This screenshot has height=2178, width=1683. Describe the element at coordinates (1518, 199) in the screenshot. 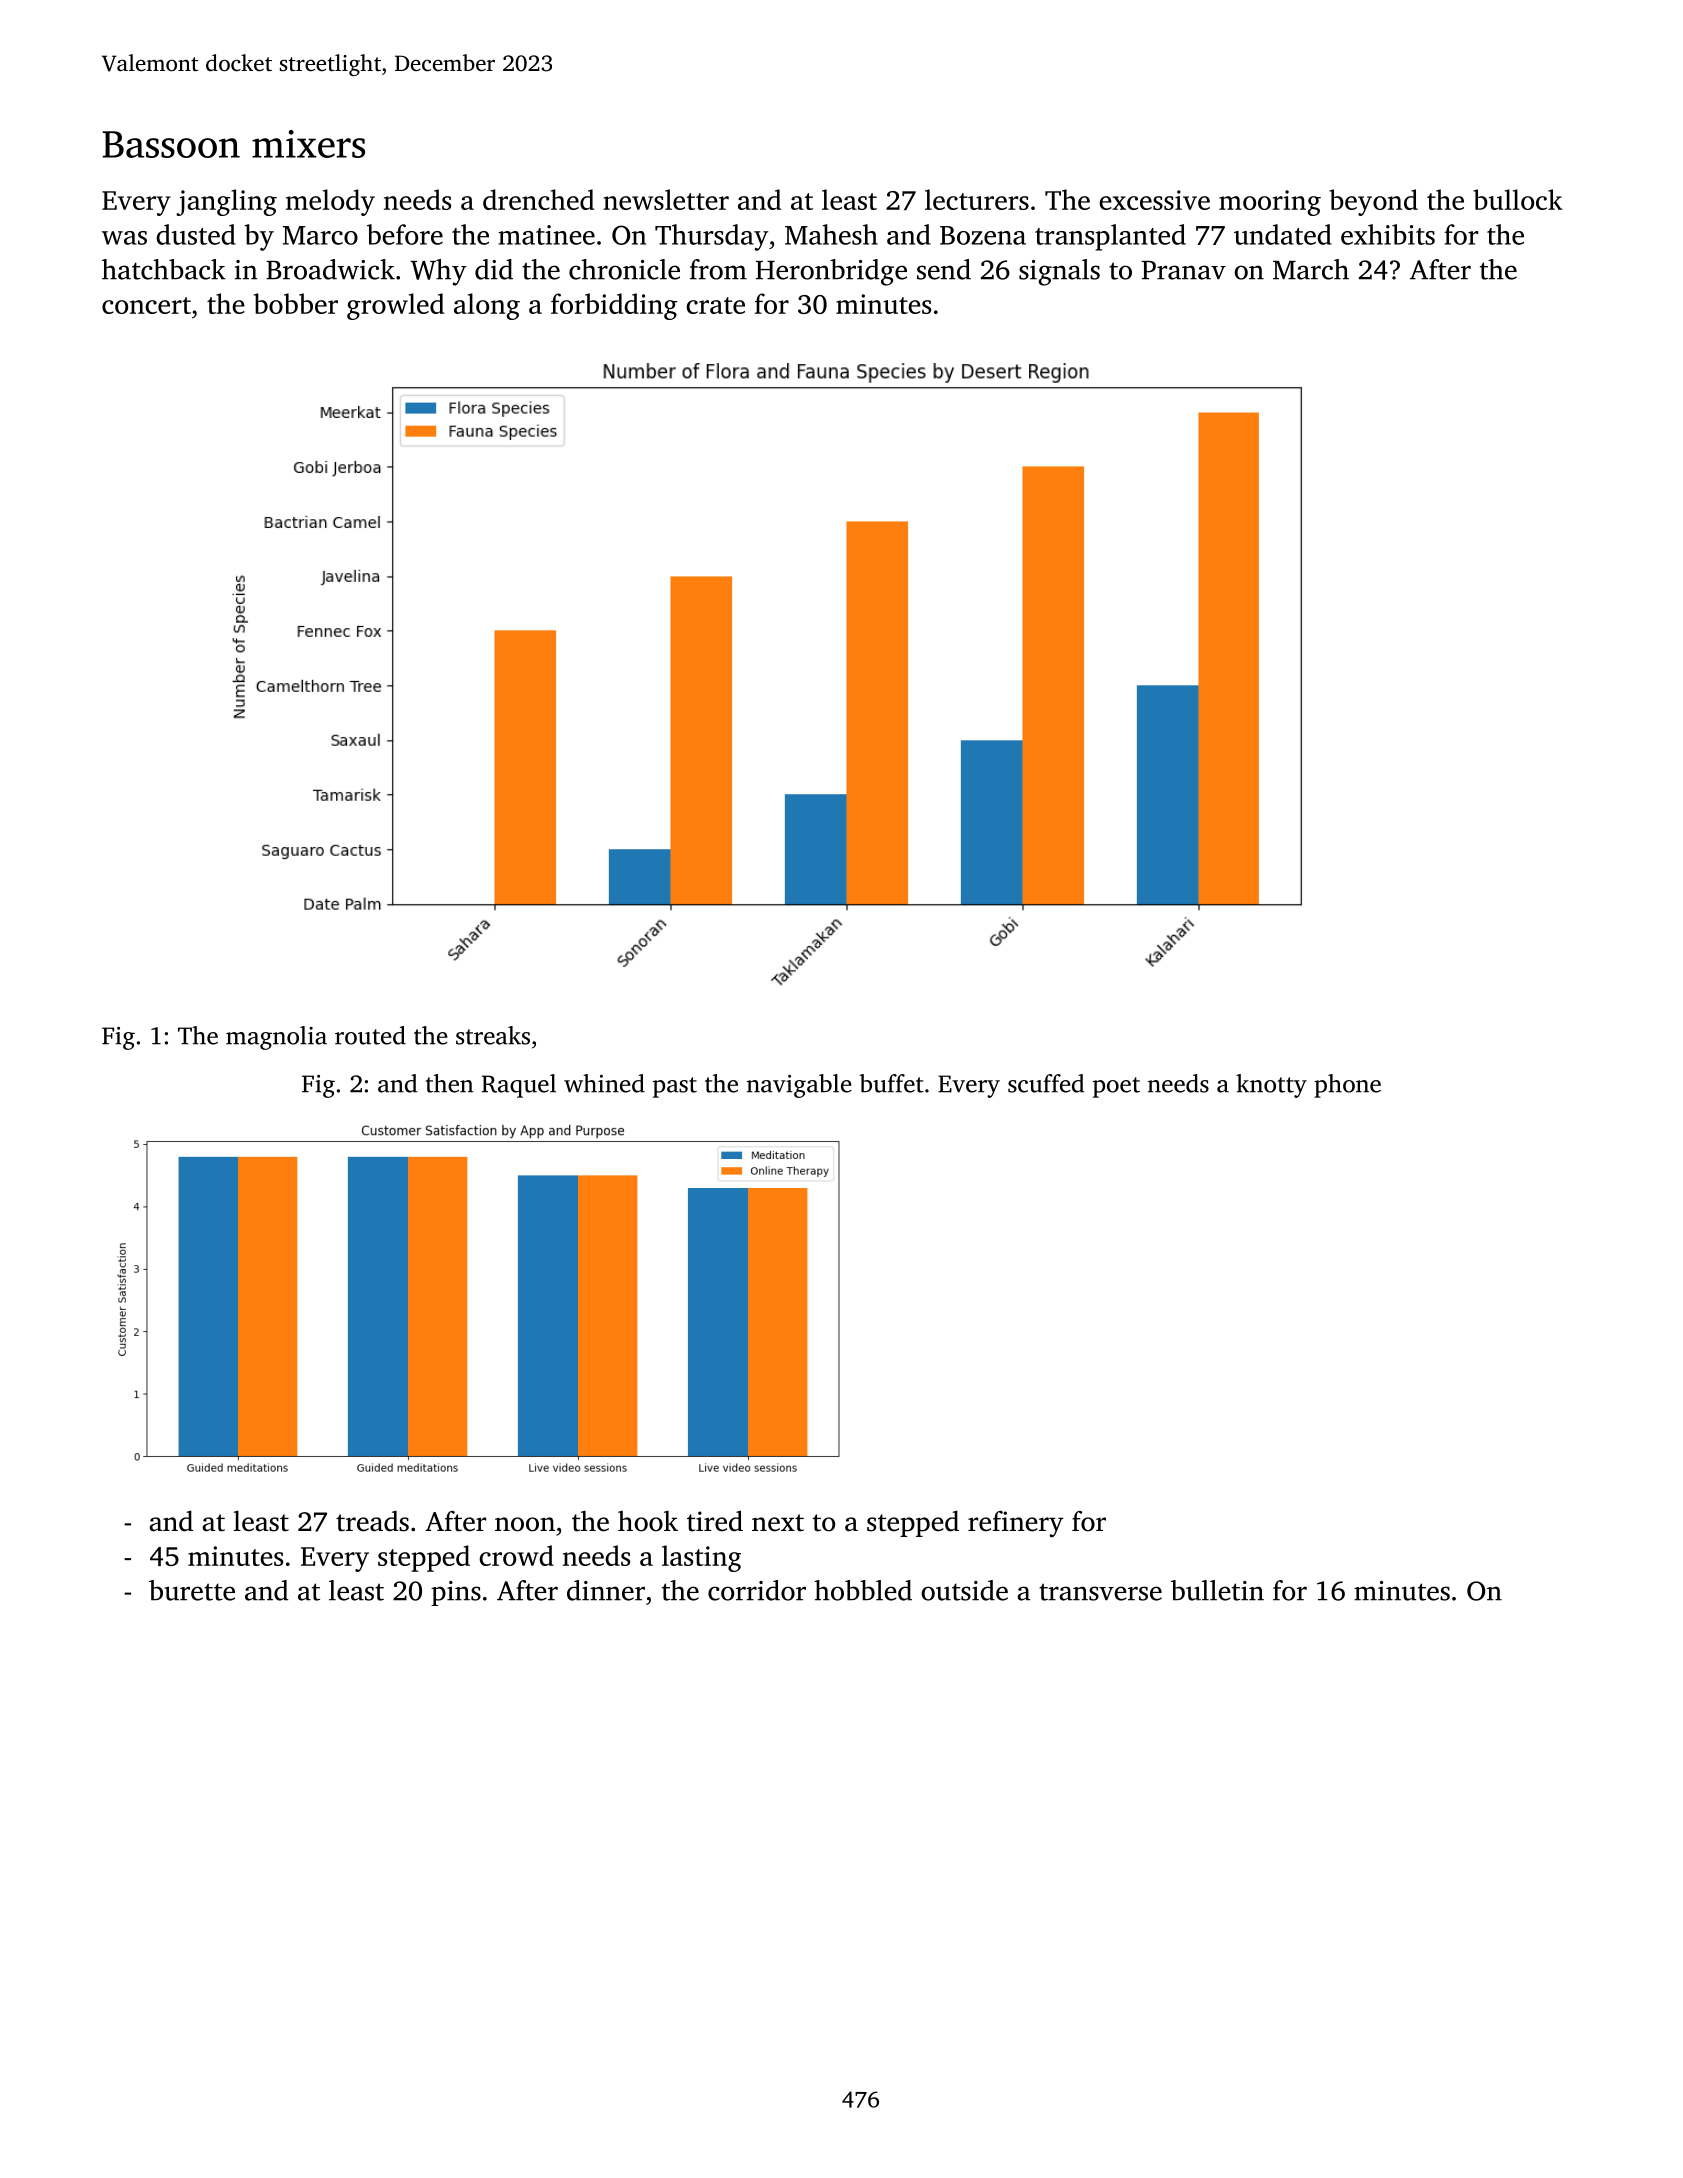

I see `bullock` at that location.
